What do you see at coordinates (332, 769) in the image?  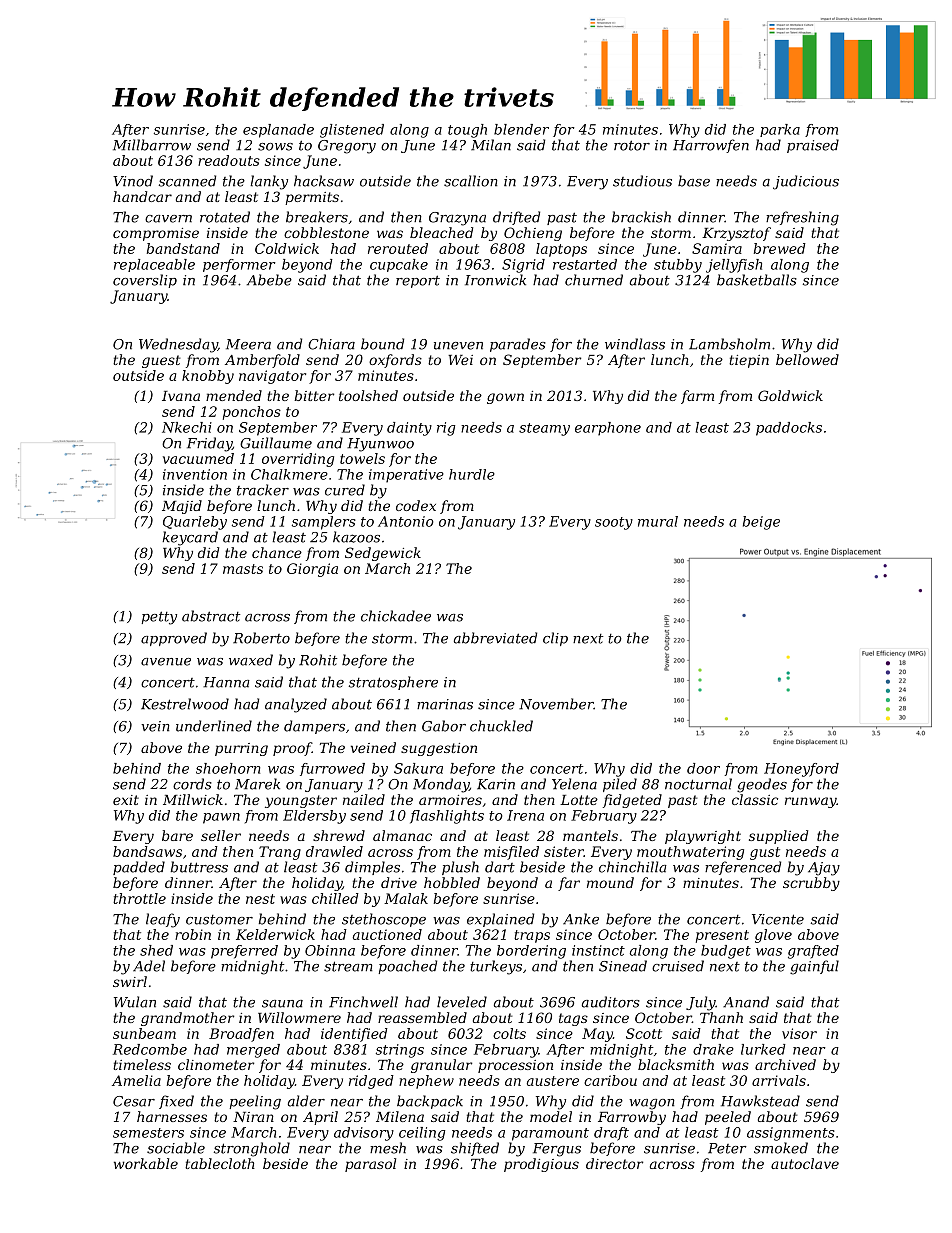 I see `furrowed` at bounding box center [332, 769].
